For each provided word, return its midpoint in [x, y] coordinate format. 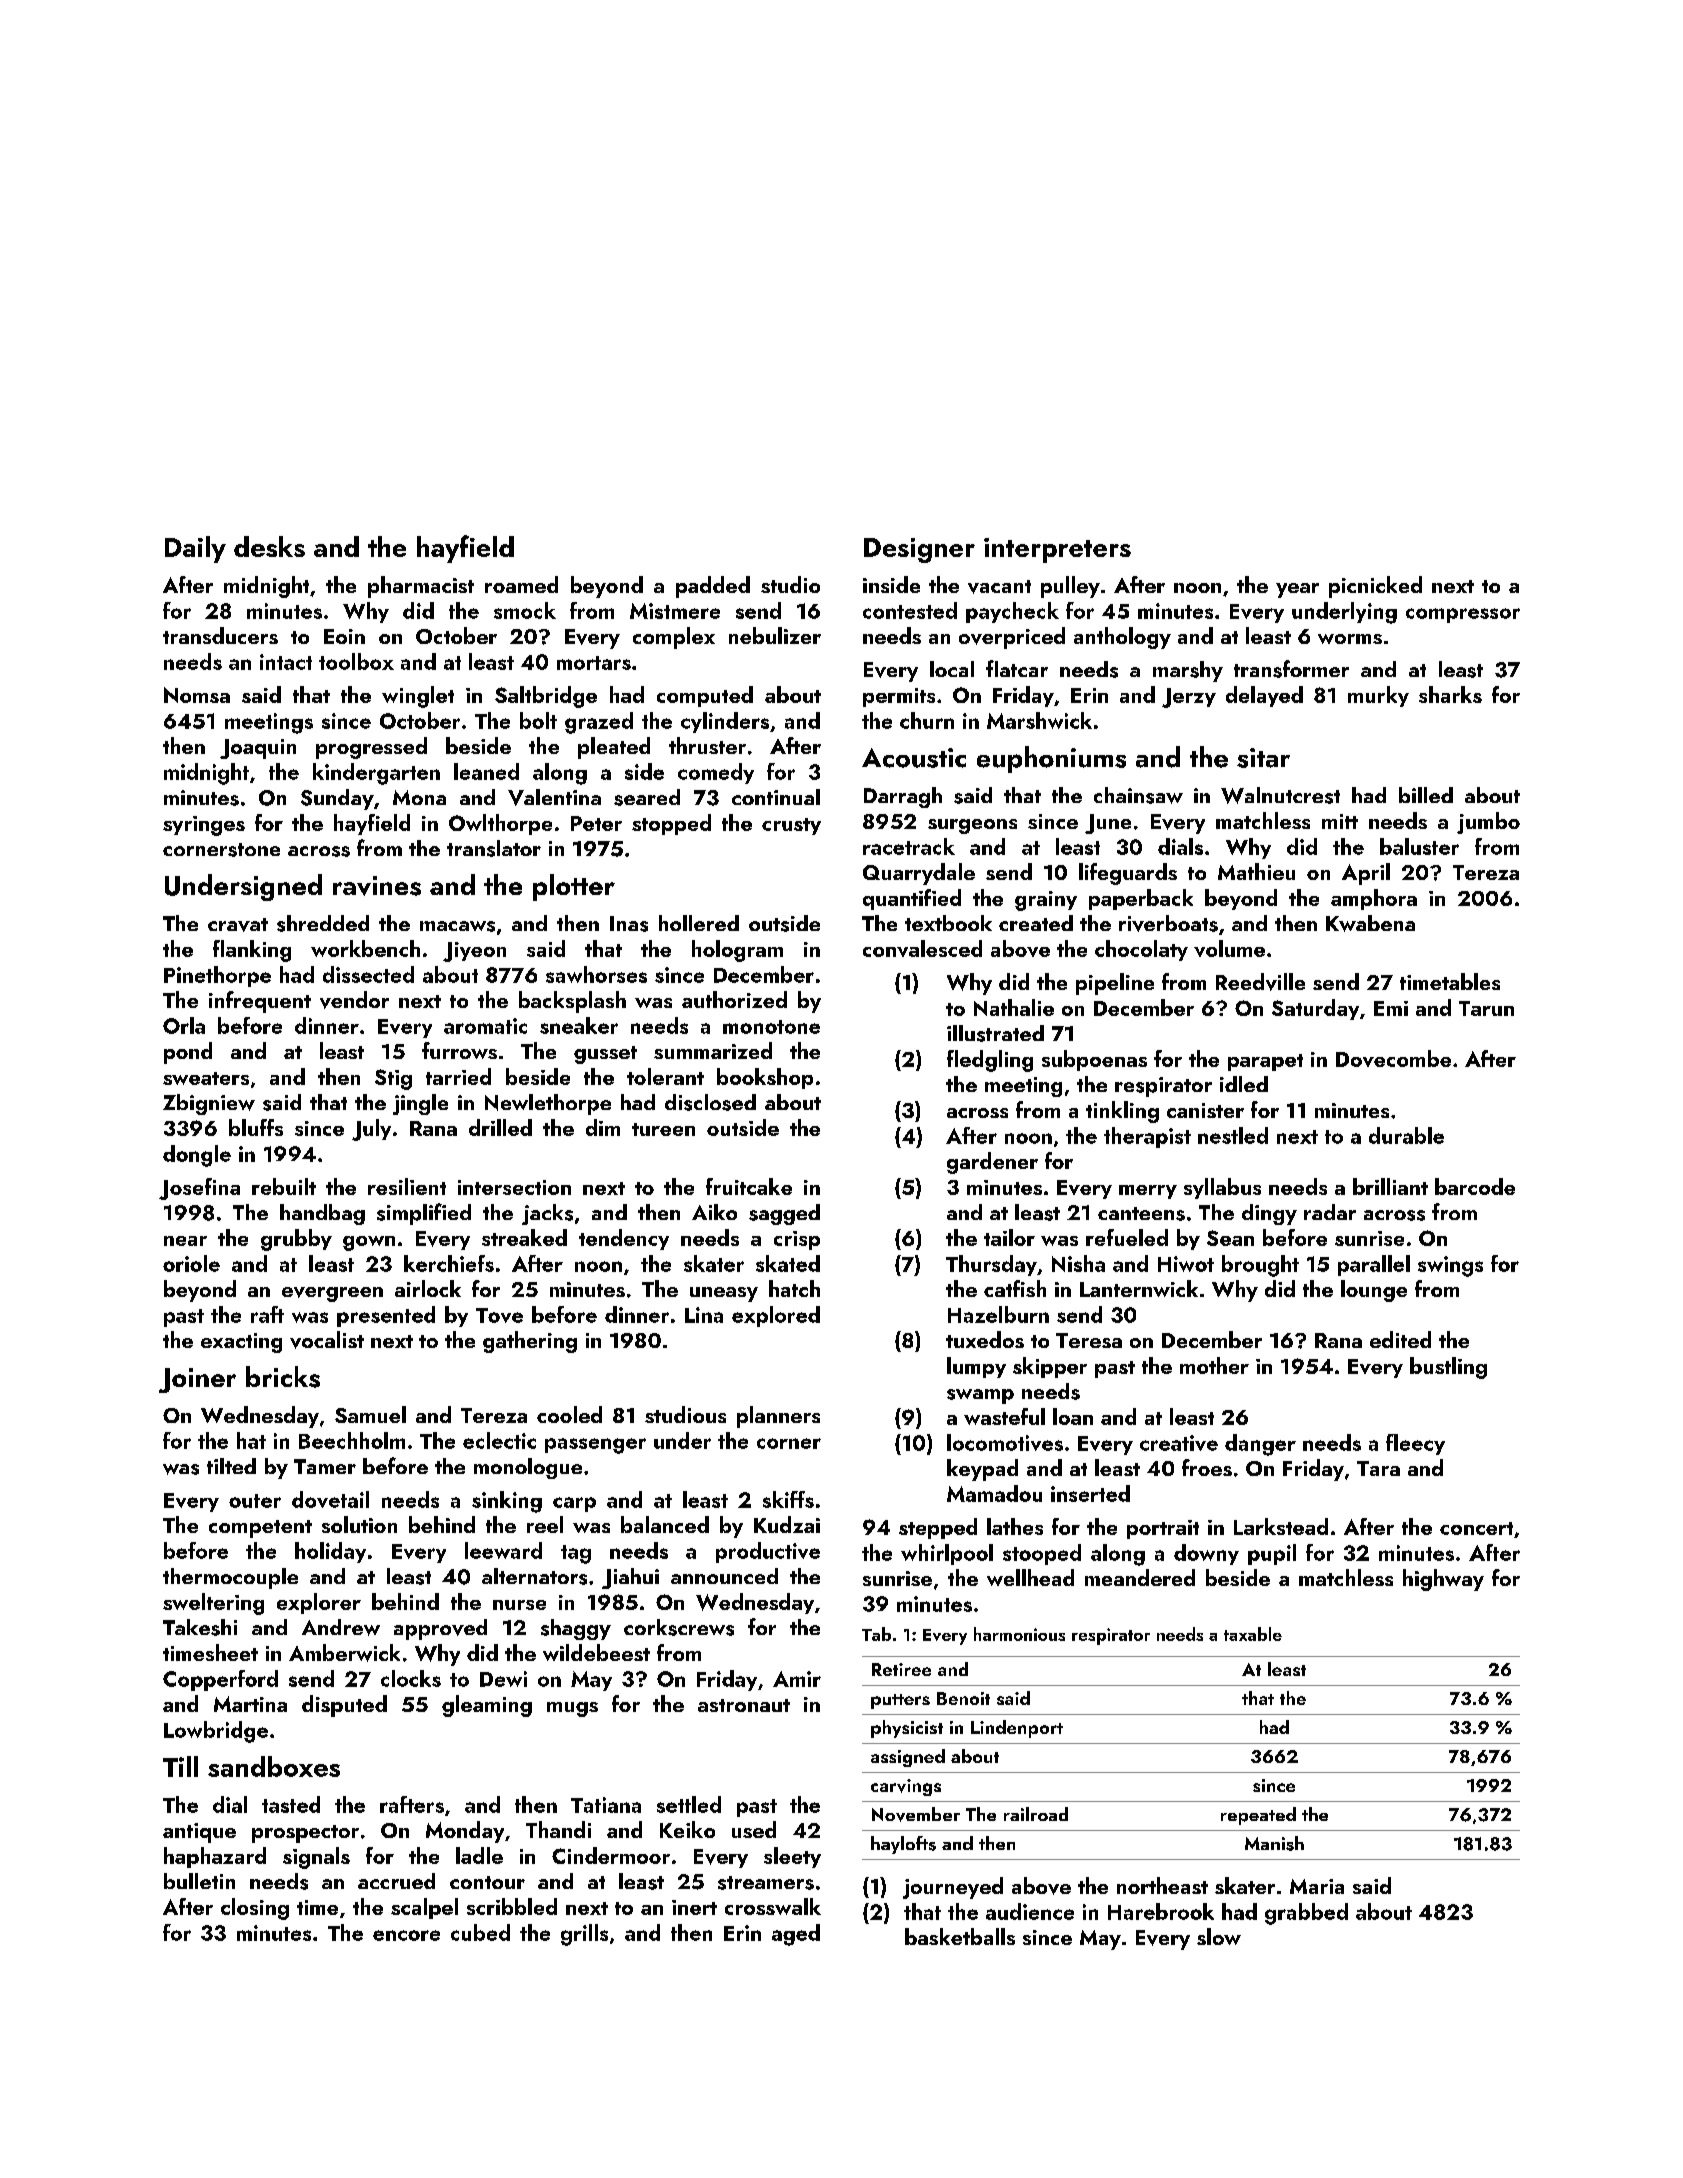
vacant [999, 587]
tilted [231, 1466]
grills [584, 1935]
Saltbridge [546, 697]
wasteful [1004, 1416]
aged [796, 1935]
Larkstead [1281, 1526]
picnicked [1375, 587]
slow [1219, 1936]
